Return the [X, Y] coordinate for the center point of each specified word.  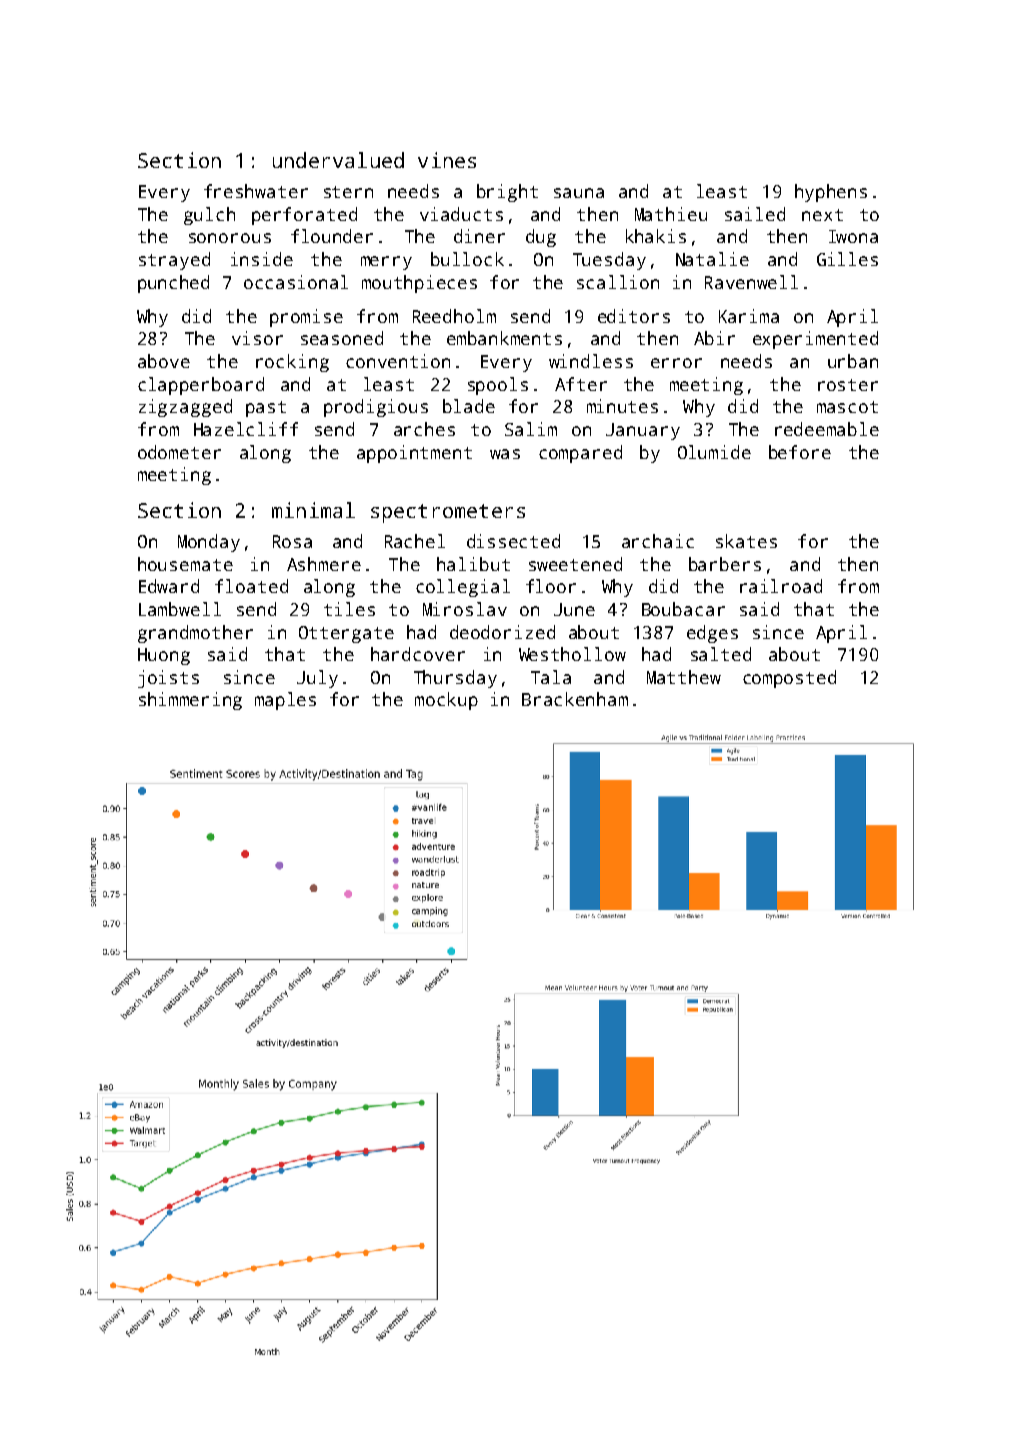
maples [285, 701]
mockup [446, 701]
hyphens [831, 193]
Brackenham [575, 699]
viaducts [461, 214]
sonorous [230, 238]
